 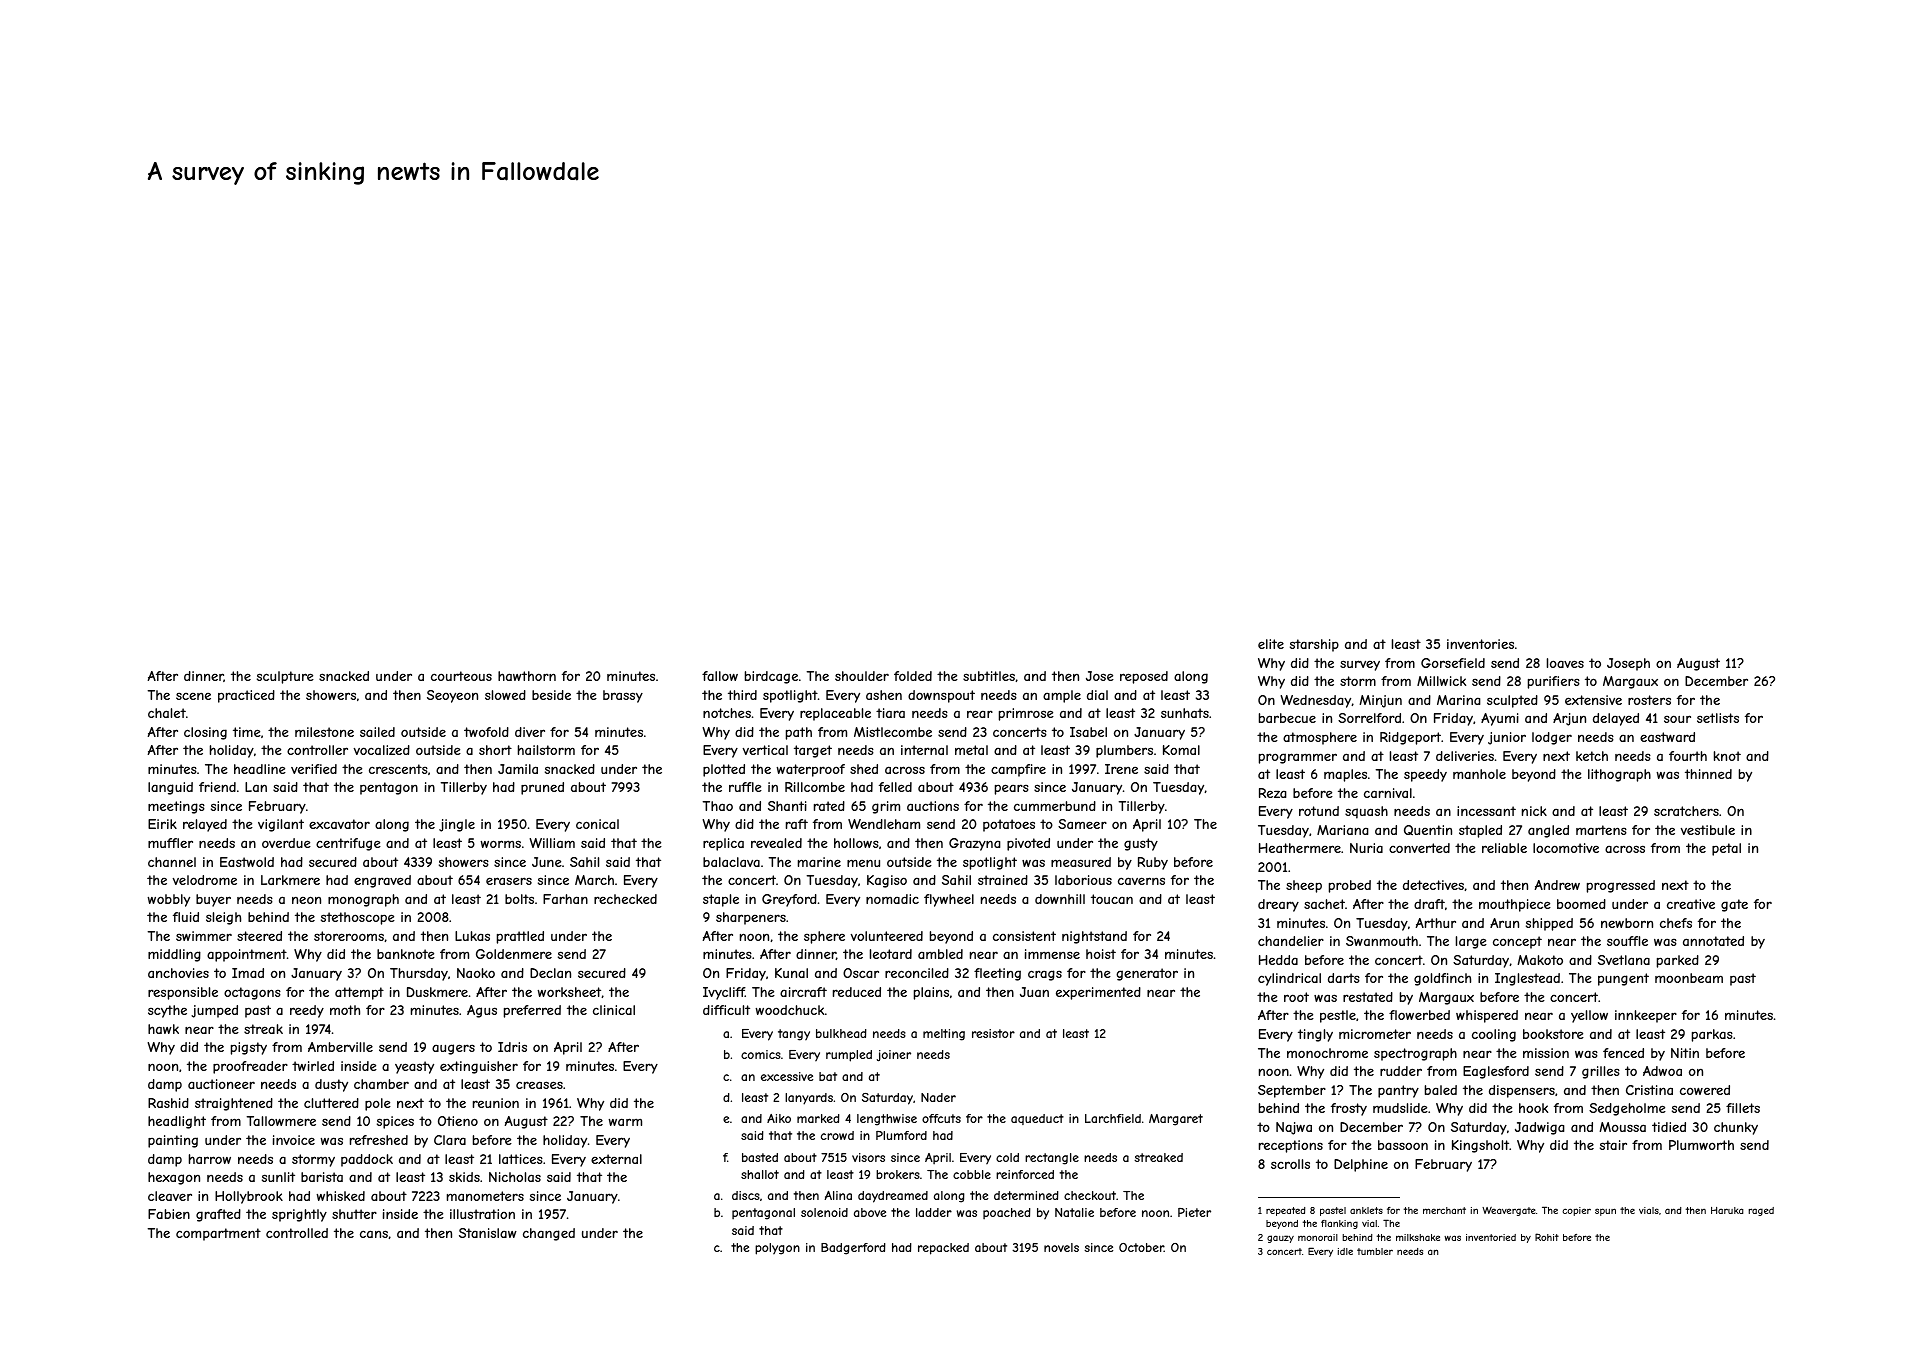 What do you see at coordinates (943, 1249) in the screenshot?
I see `repacked` at bounding box center [943, 1249].
